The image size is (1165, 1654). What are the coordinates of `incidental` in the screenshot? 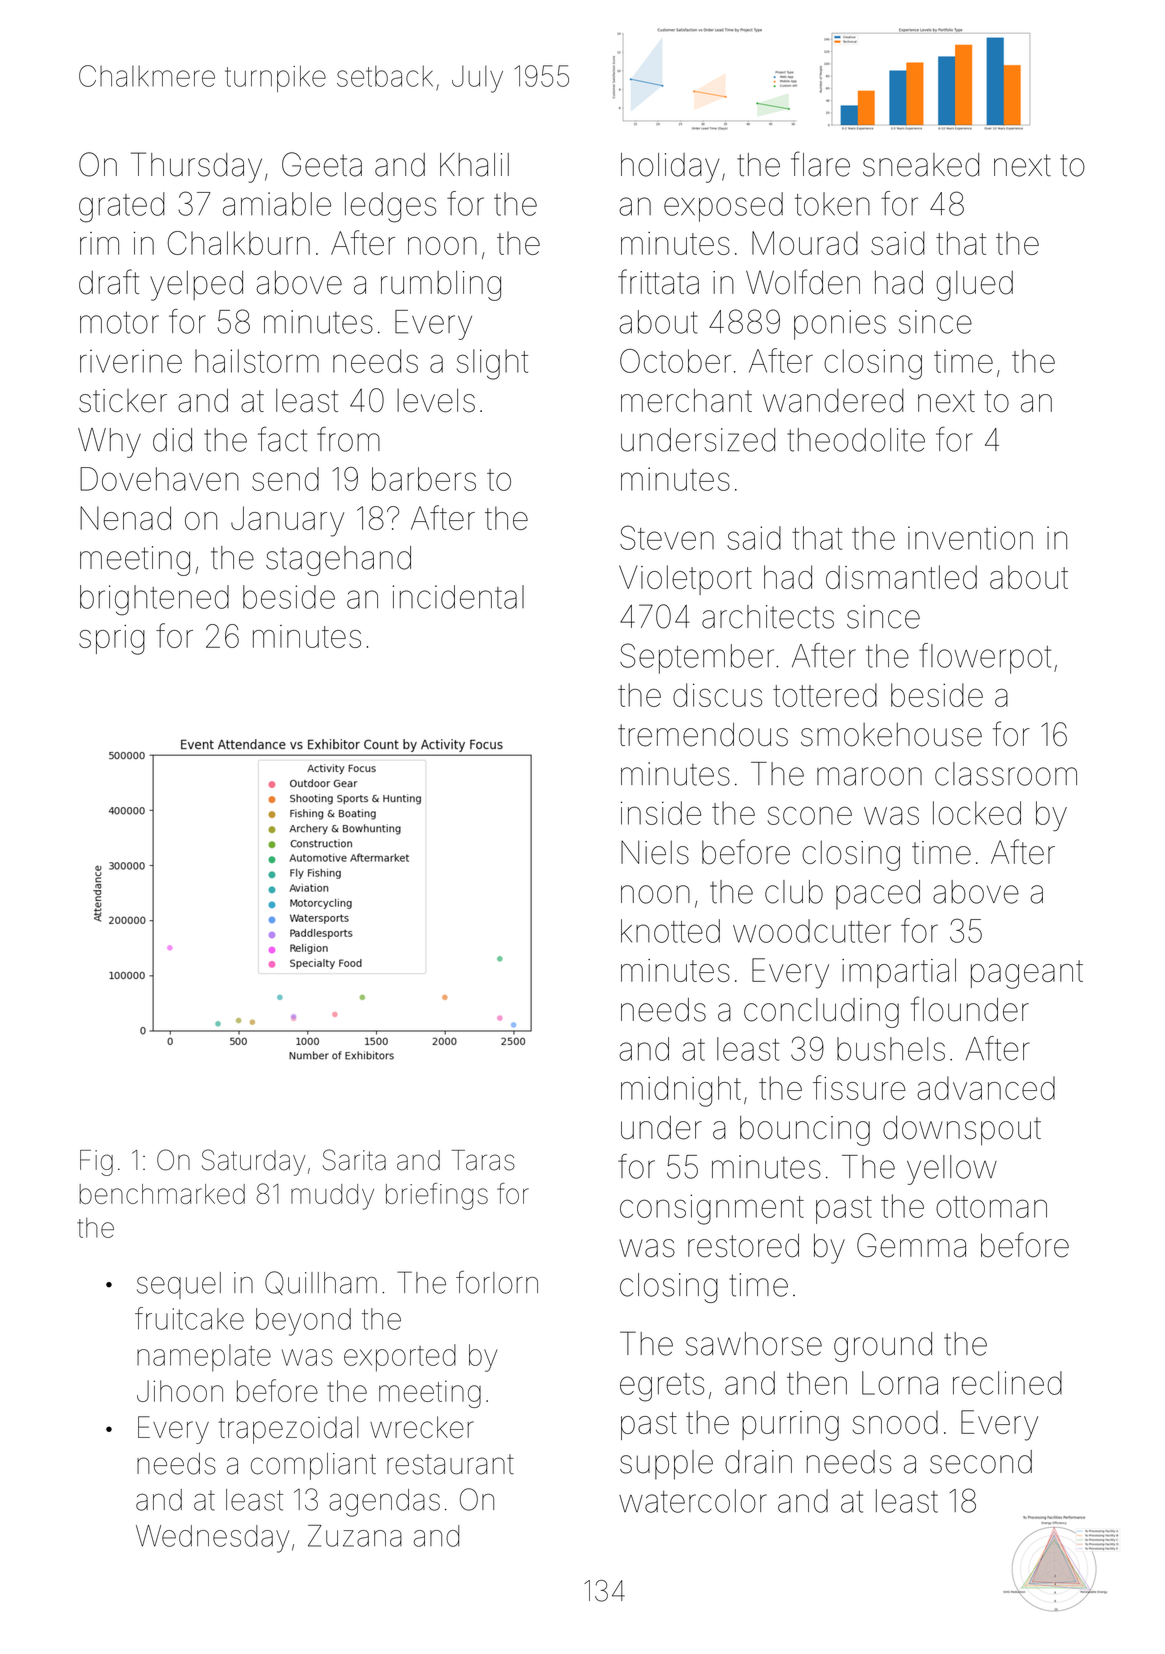 It's located at (458, 597).
